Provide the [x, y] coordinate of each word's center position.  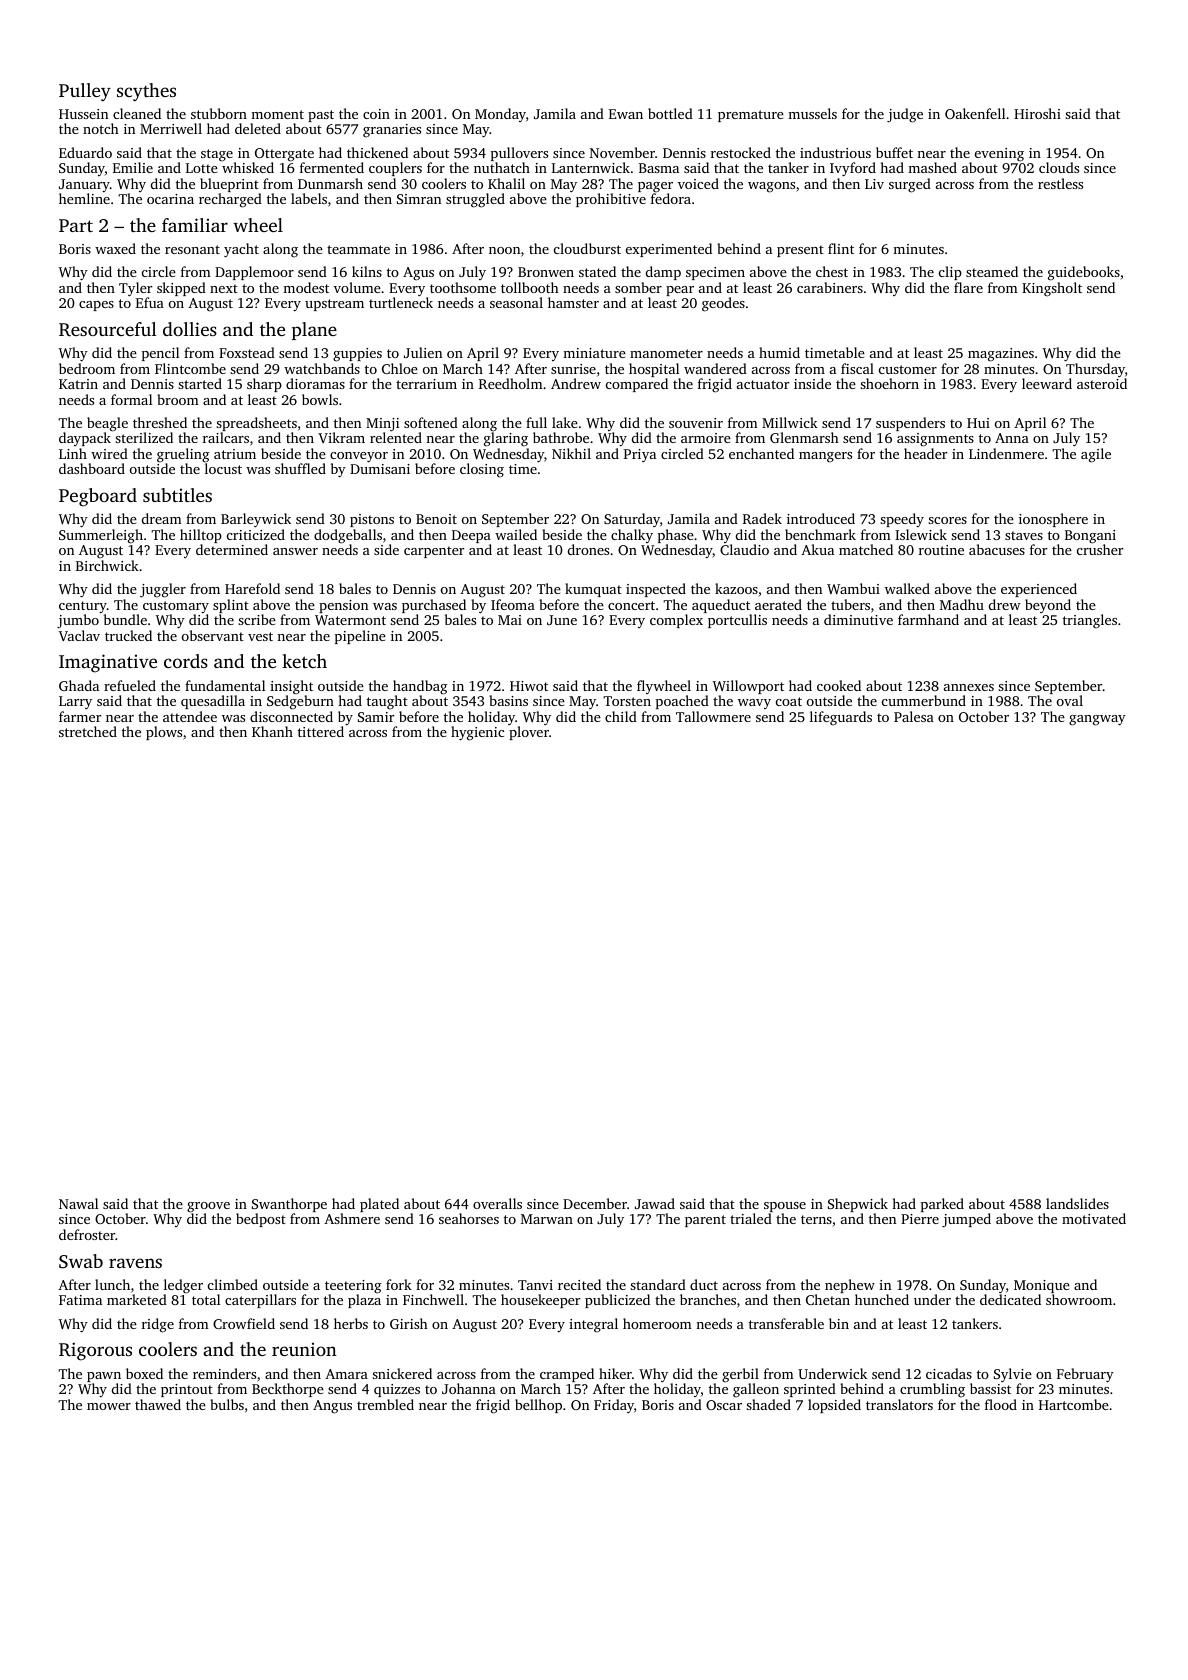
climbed [233, 1284]
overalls [497, 1203]
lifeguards [841, 718]
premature [751, 116]
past [321, 116]
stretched [88, 731]
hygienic [477, 733]
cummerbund [924, 700]
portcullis [737, 621]
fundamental [225, 685]
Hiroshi [1037, 113]
